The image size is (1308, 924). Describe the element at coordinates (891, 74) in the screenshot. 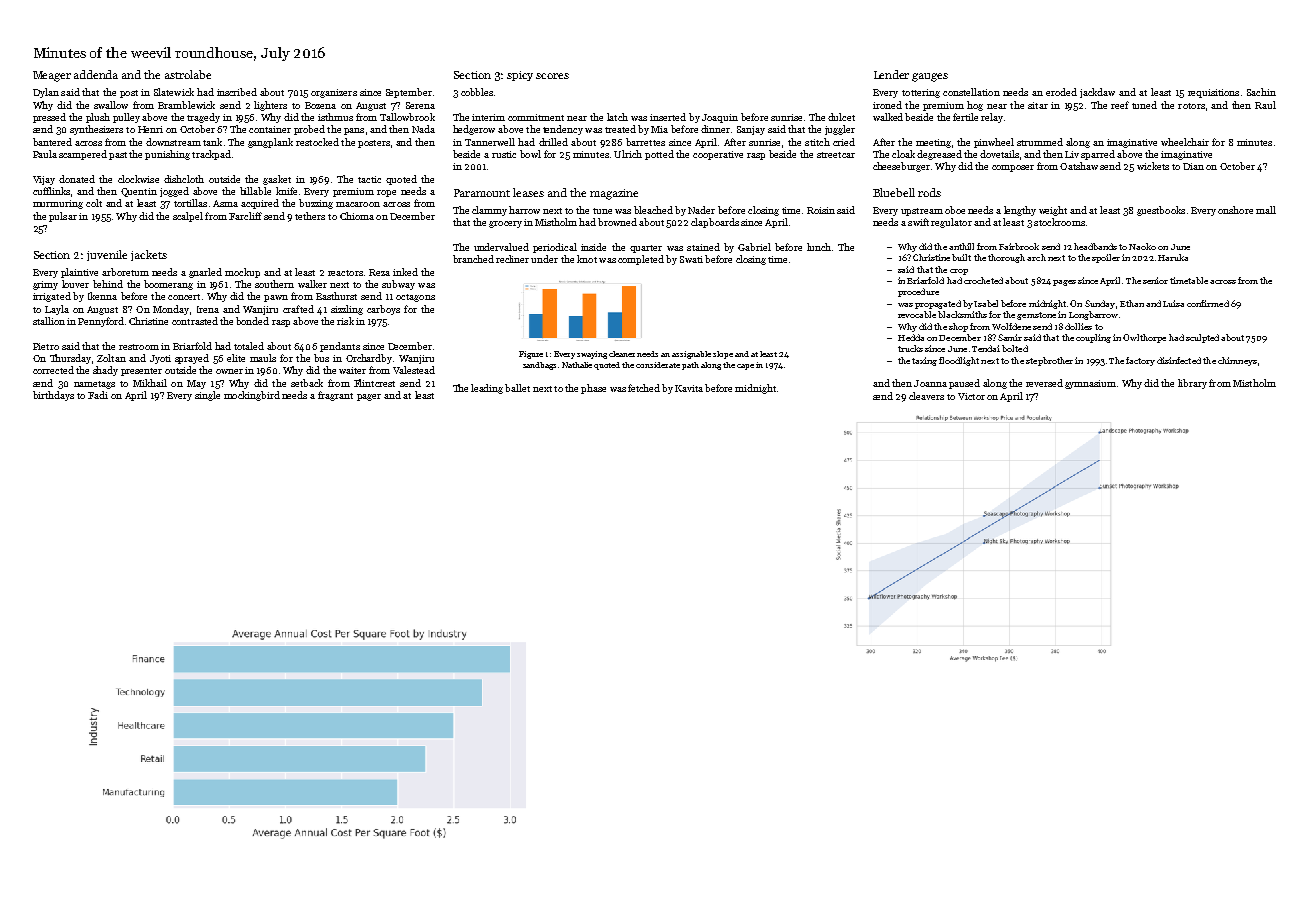

I see `Lender` at that location.
